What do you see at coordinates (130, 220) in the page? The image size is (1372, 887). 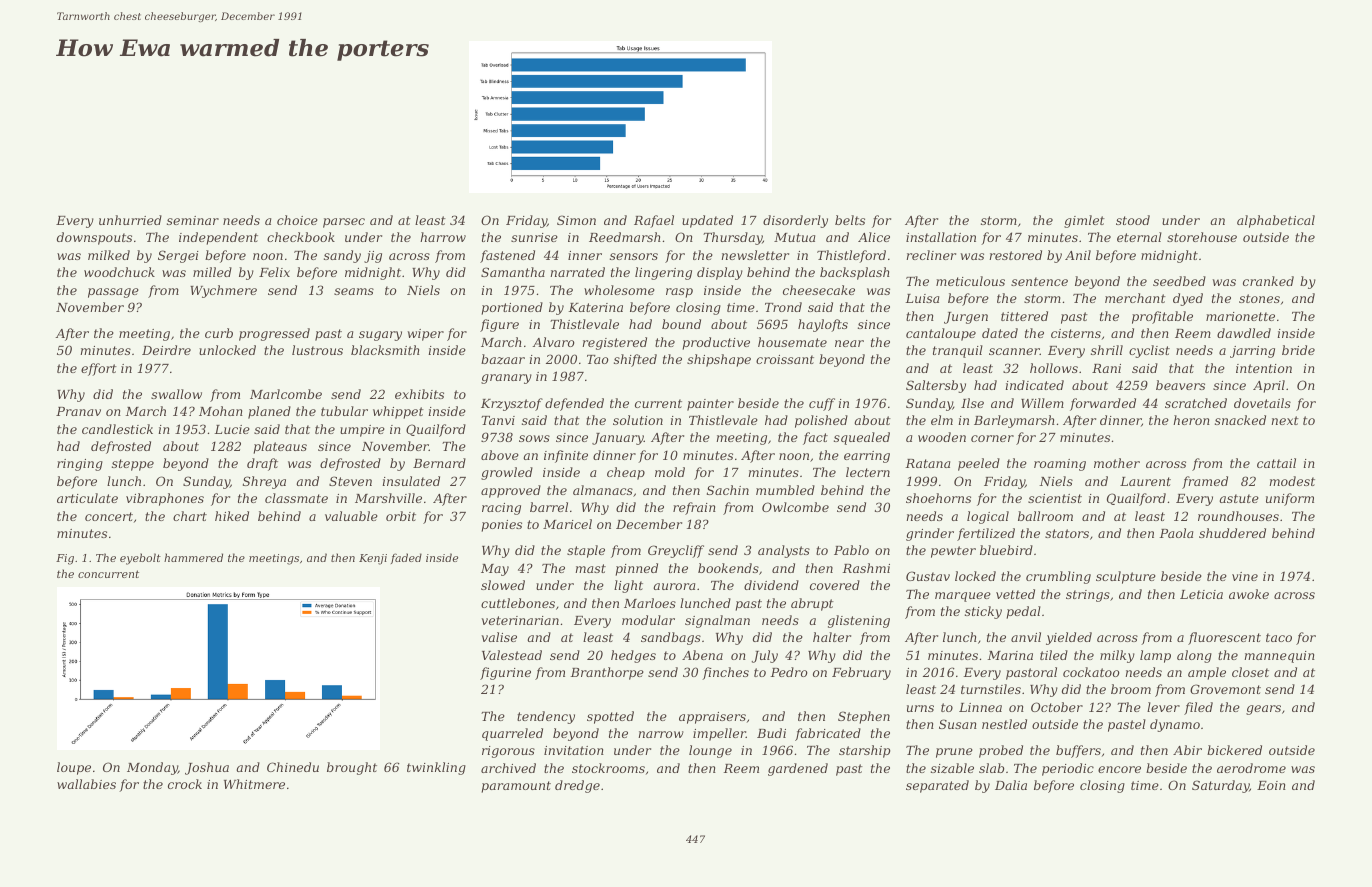 I see `unhurried` at bounding box center [130, 220].
